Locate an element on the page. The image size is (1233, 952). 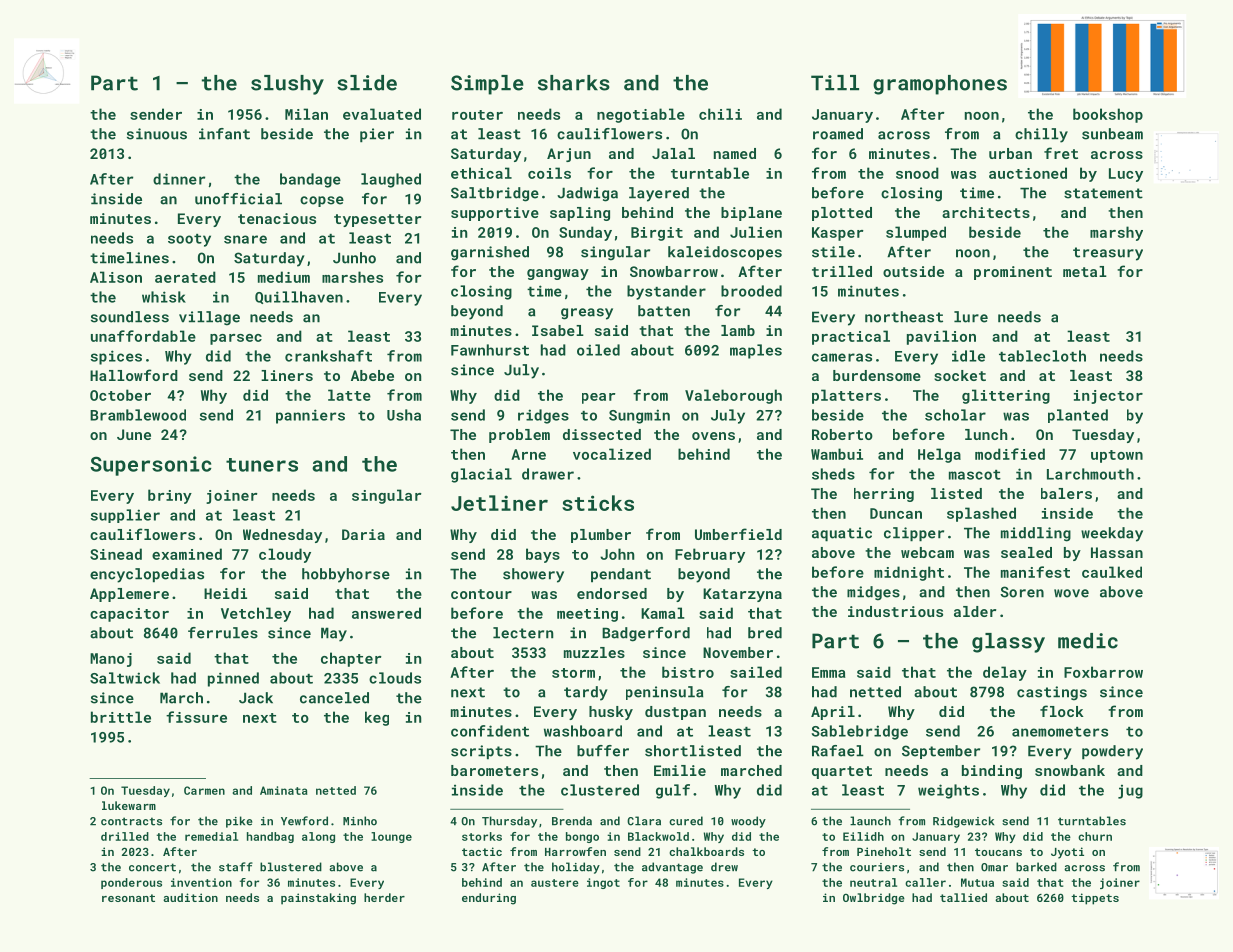
balers is located at coordinates (1066, 493).
